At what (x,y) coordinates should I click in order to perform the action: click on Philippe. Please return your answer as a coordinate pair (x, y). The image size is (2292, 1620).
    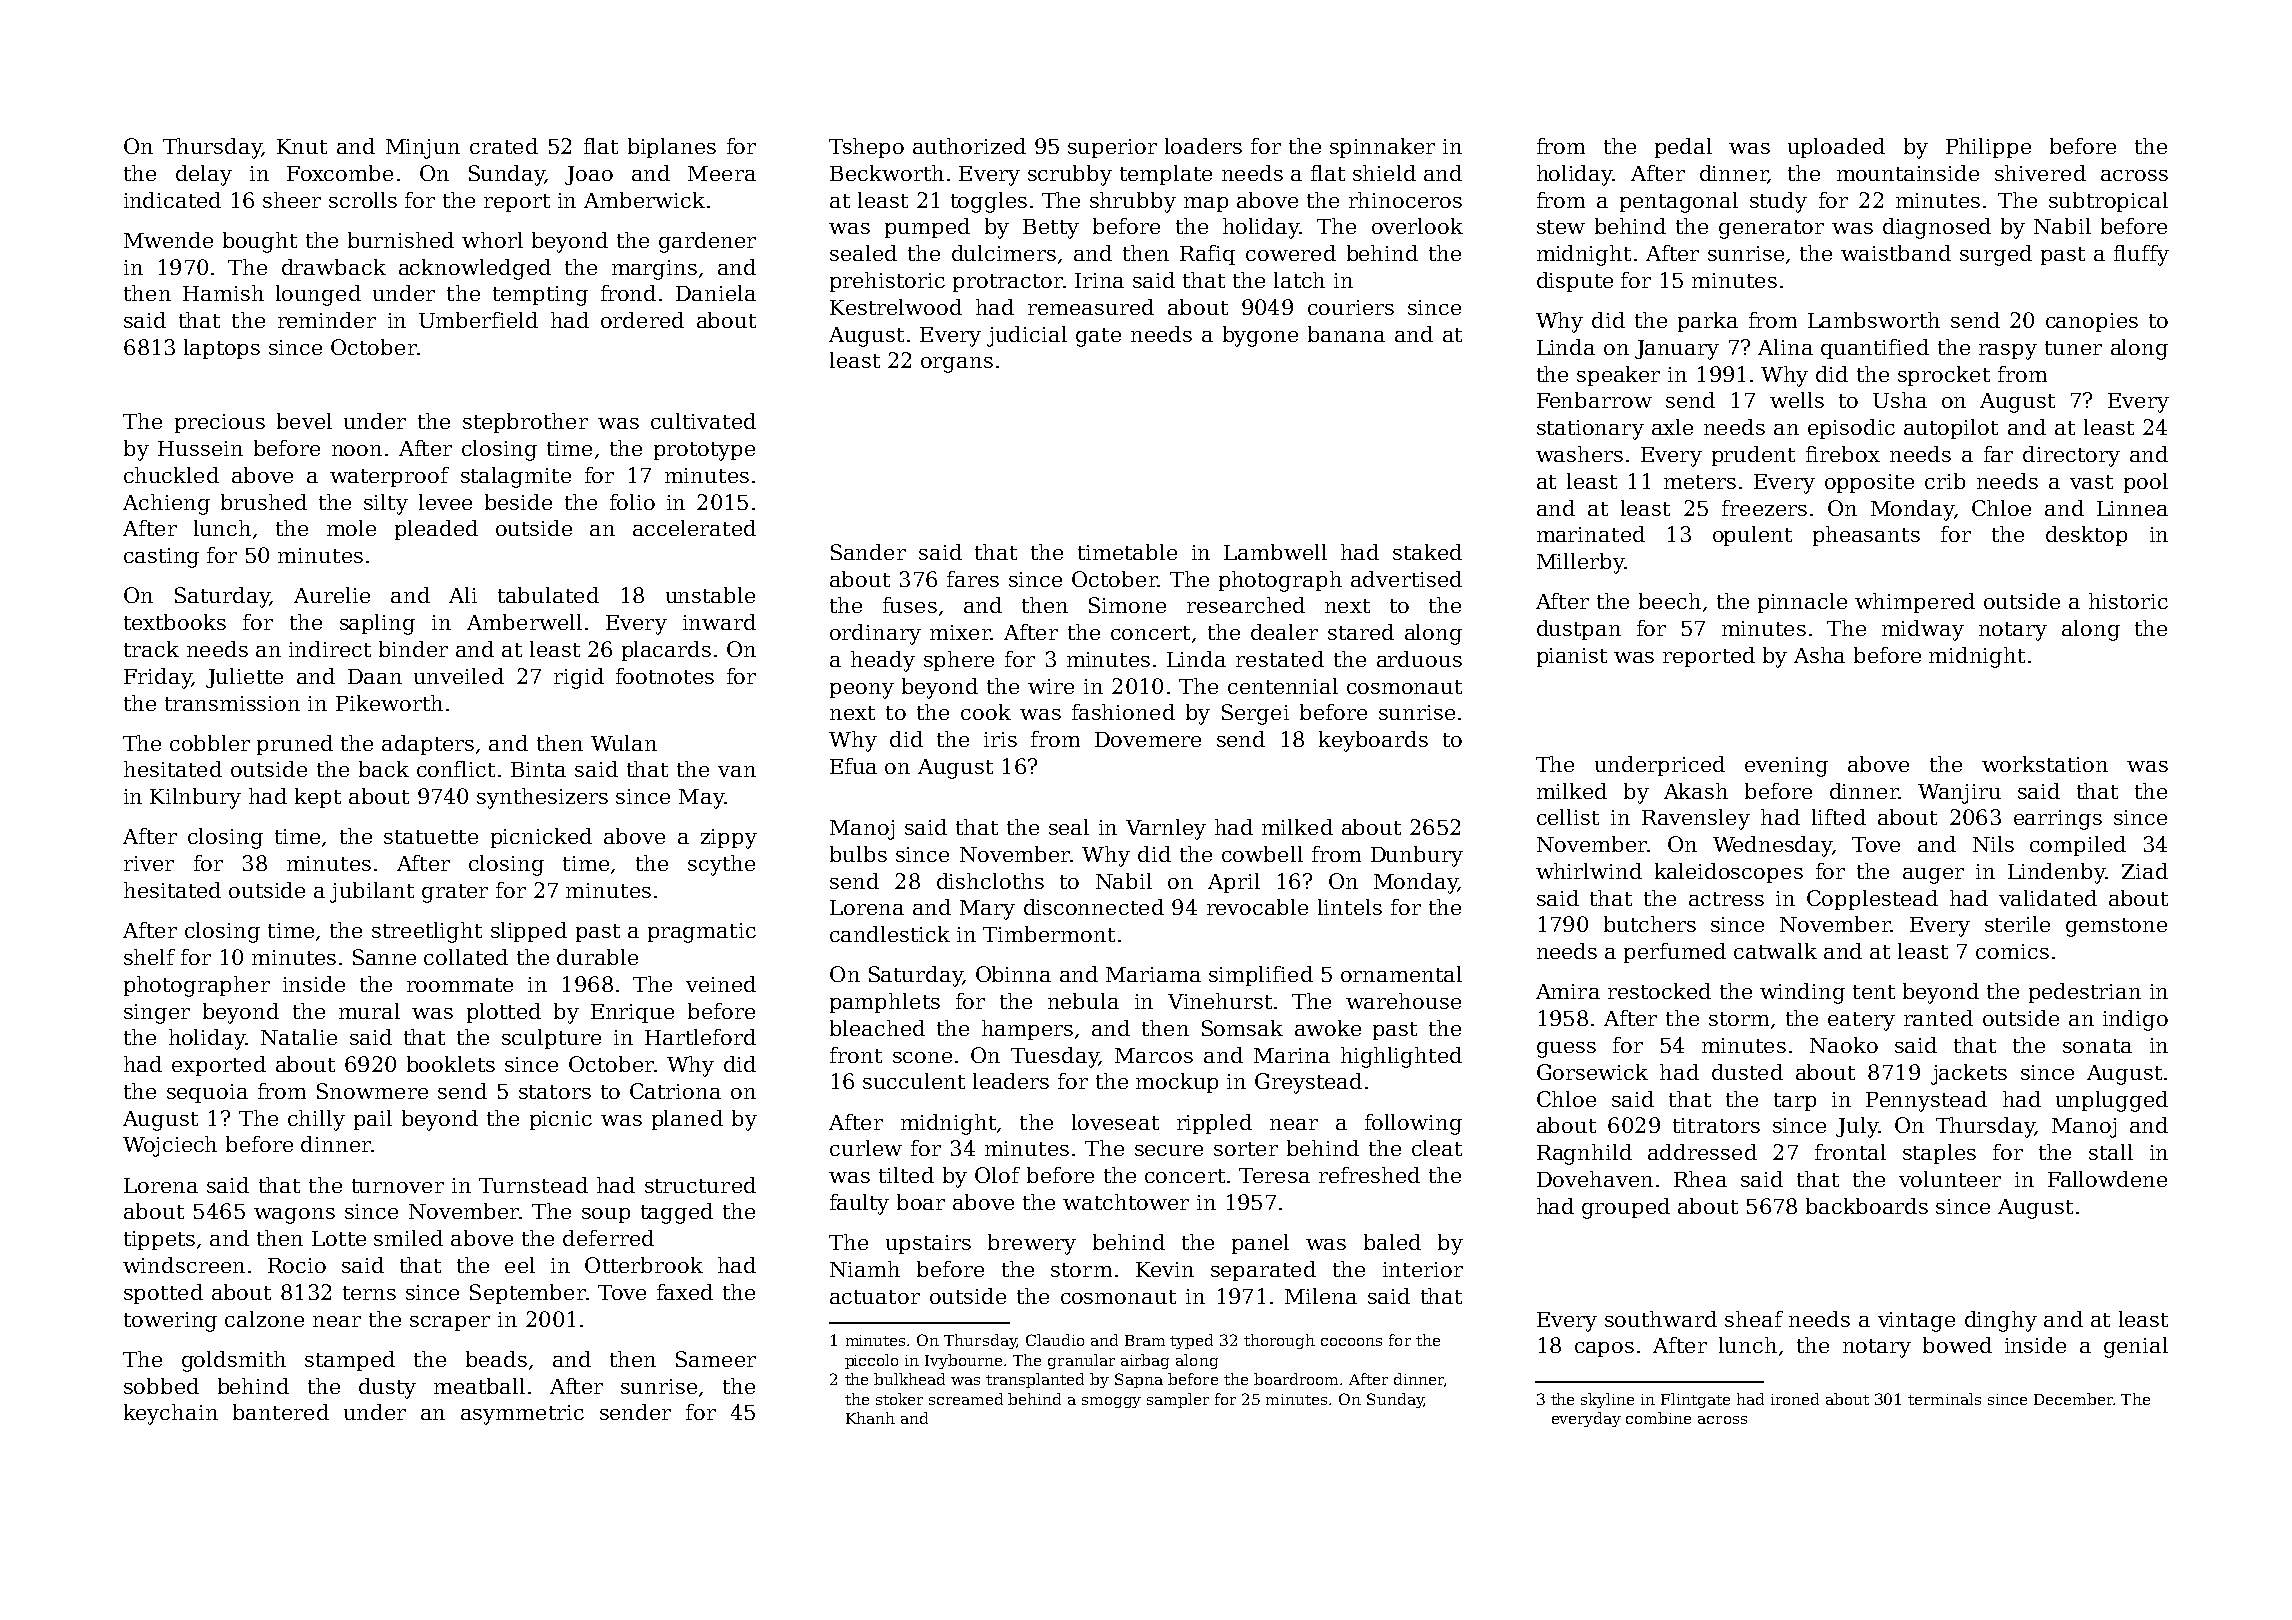
    Looking at the image, I should click on (1988, 148).
